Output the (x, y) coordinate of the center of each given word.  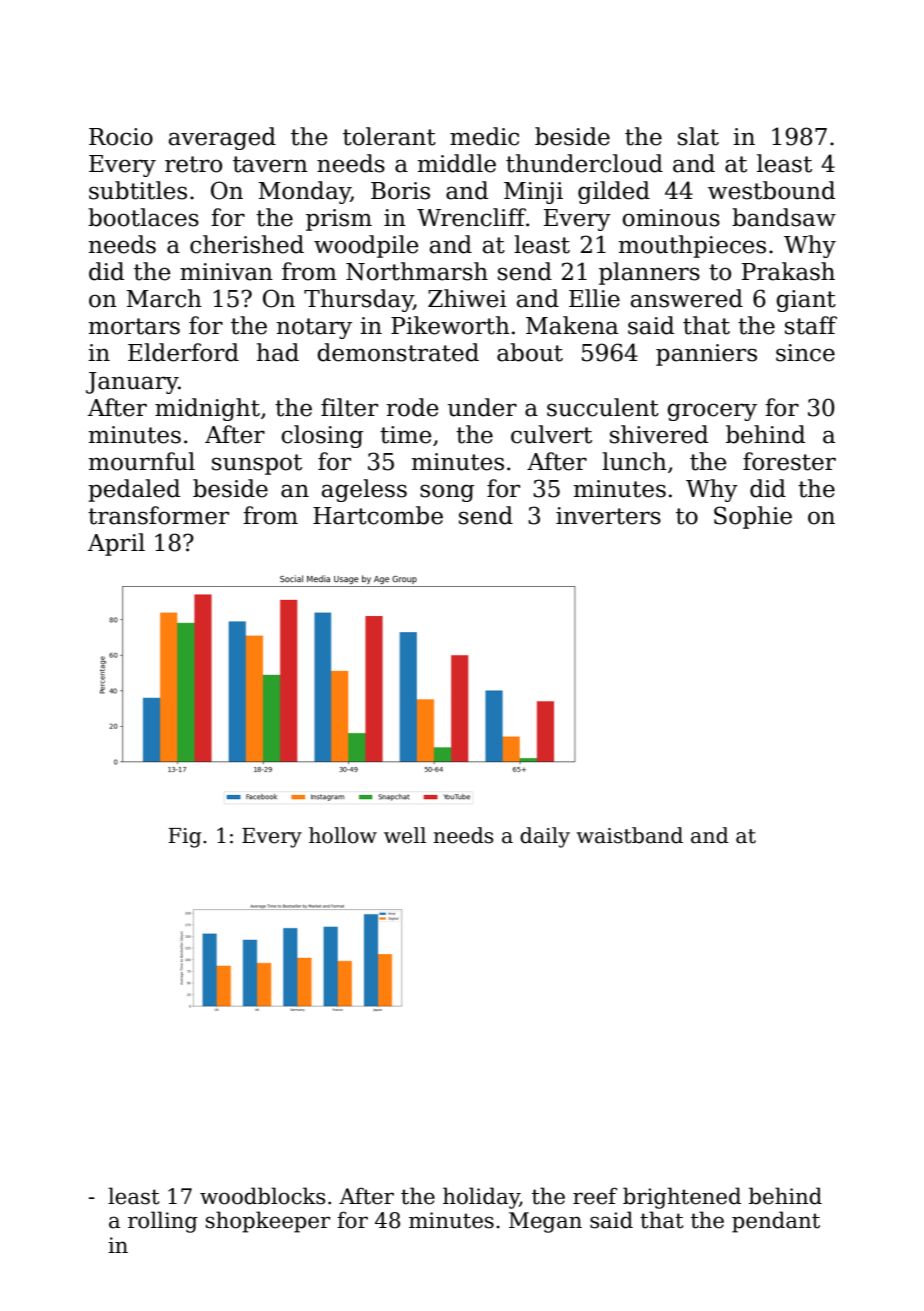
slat (698, 136)
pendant (776, 1222)
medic (484, 136)
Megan (545, 1222)
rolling (163, 1222)
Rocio (121, 137)
